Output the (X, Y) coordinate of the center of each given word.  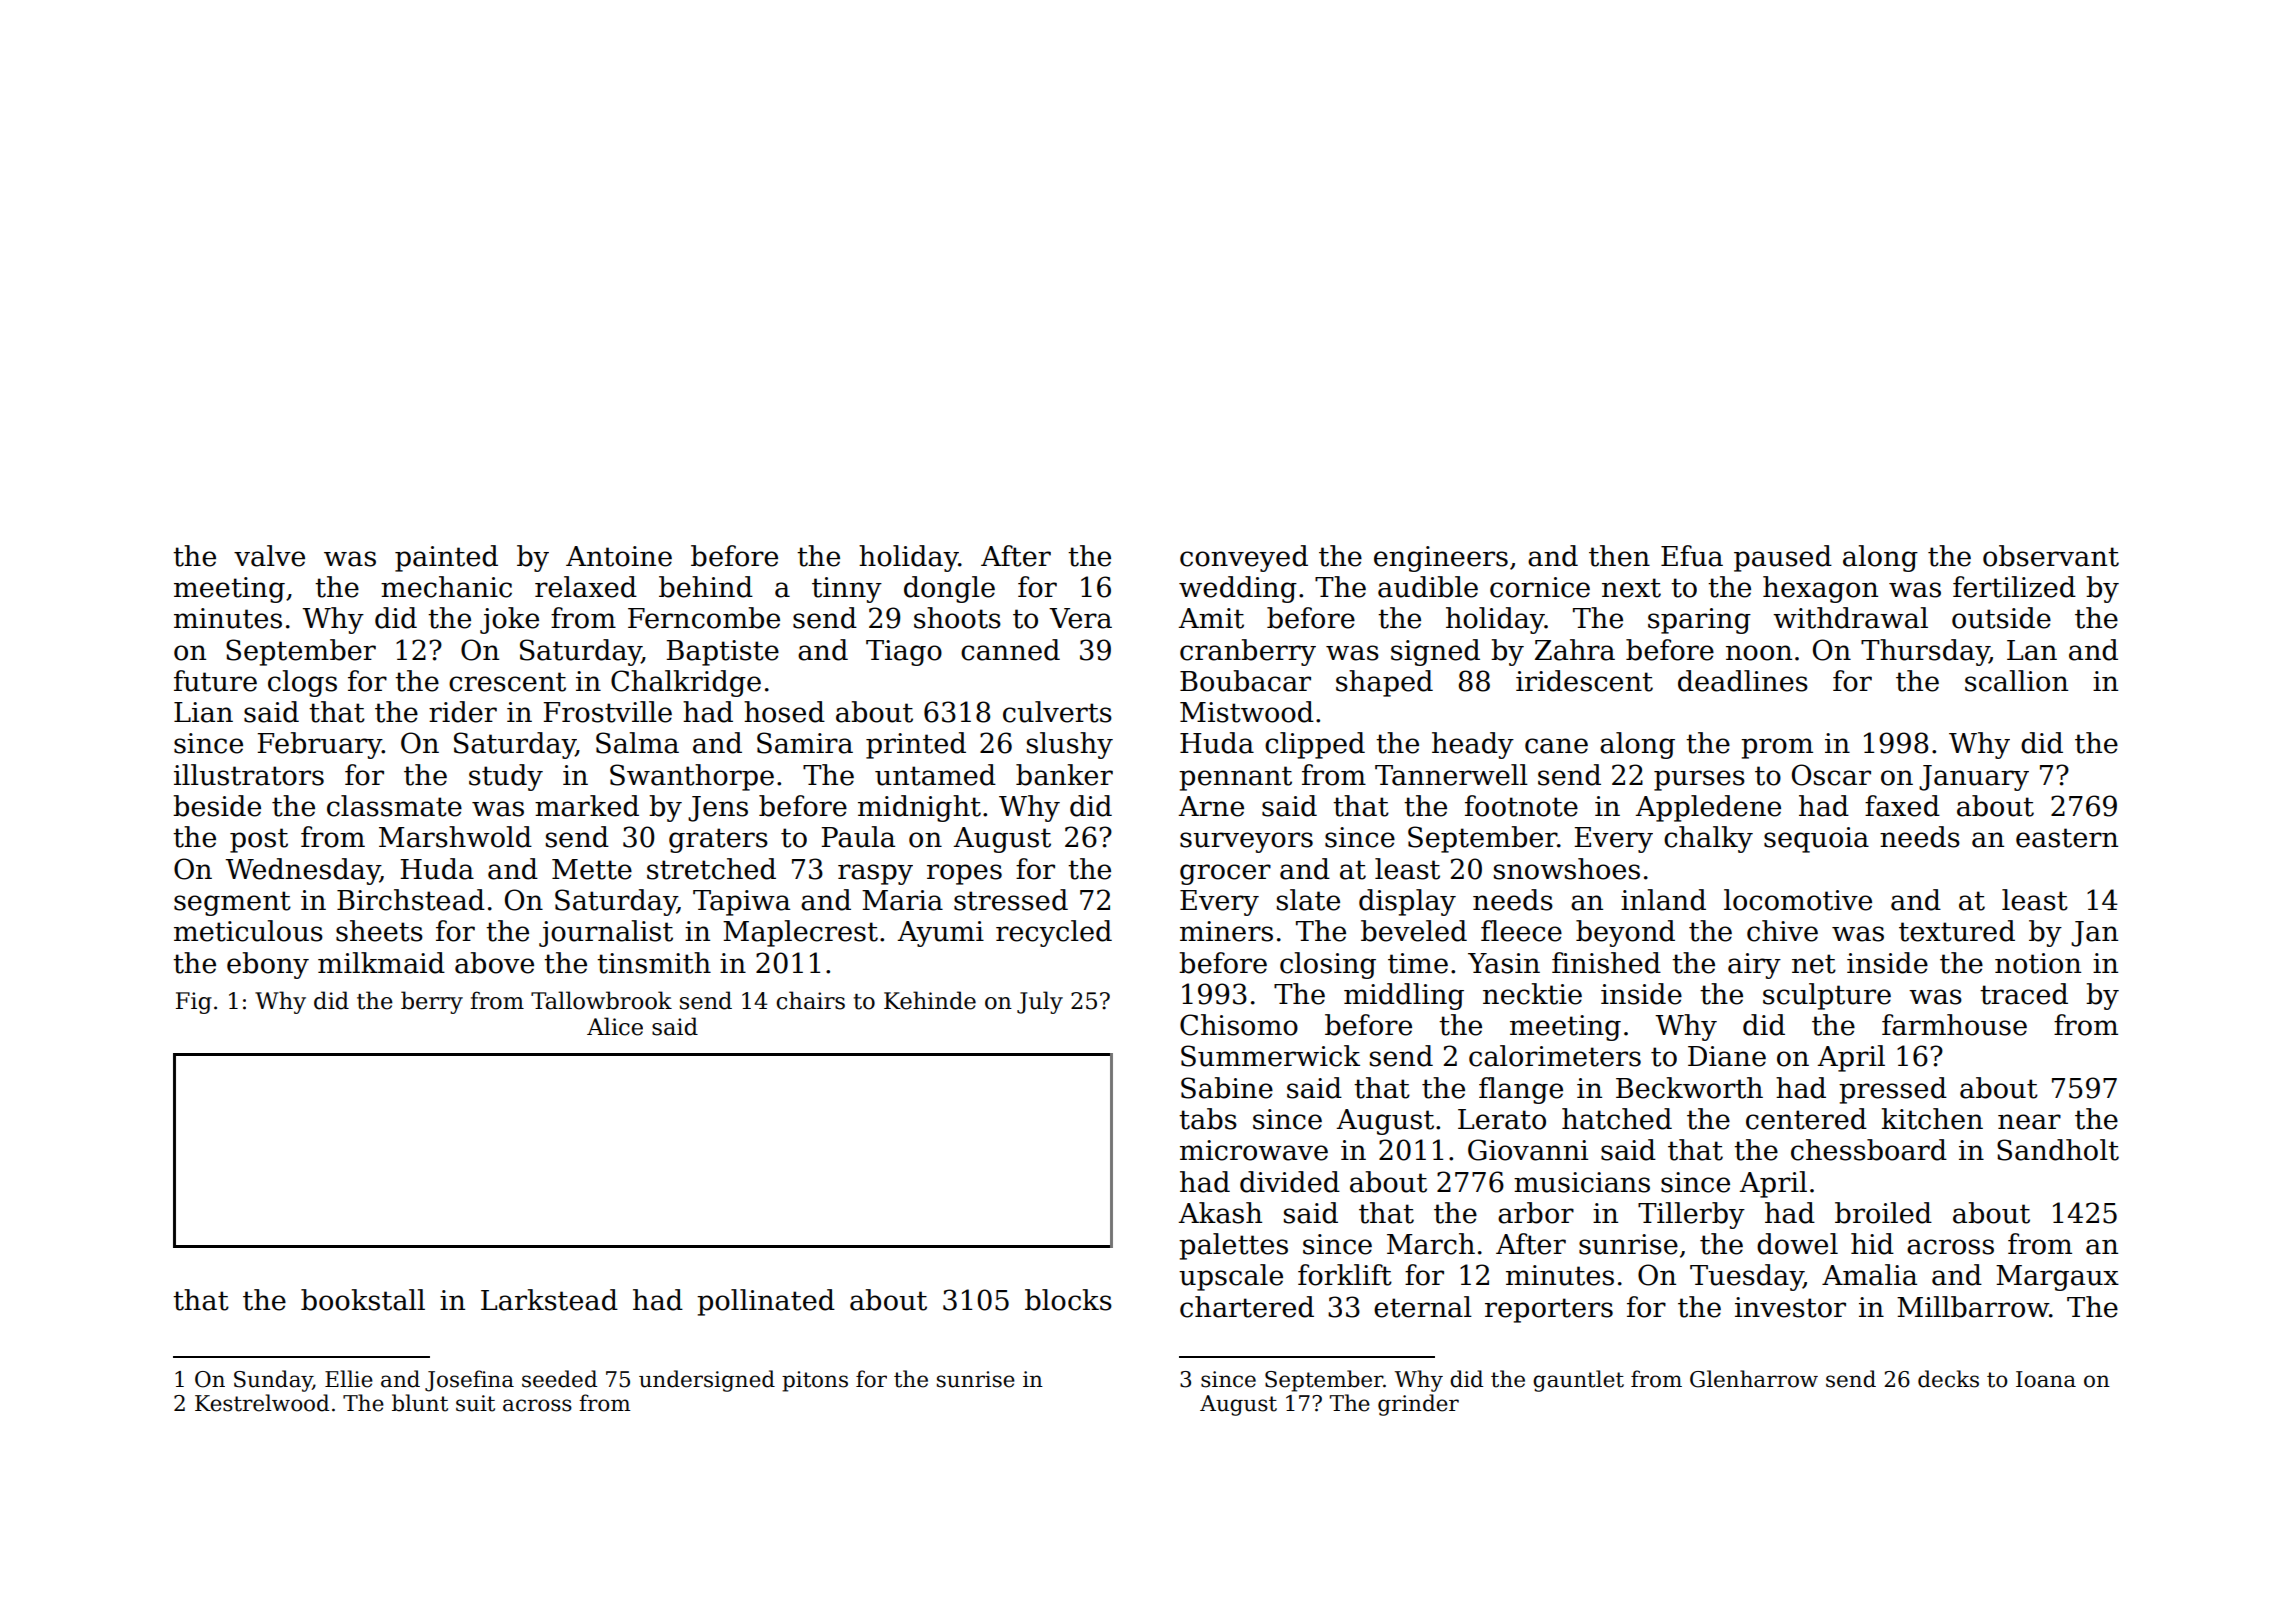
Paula (858, 837)
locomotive (1798, 900)
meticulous (248, 931)
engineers (1441, 559)
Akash (1220, 1213)
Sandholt (2058, 1150)
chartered (1247, 1307)
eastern (2067, 838)
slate (1308, 900)
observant (2051, 556)
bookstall (363, 1300)
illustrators (249, 775)
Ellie (349, 1379)
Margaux (2057, 1278)
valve (269, 556)
